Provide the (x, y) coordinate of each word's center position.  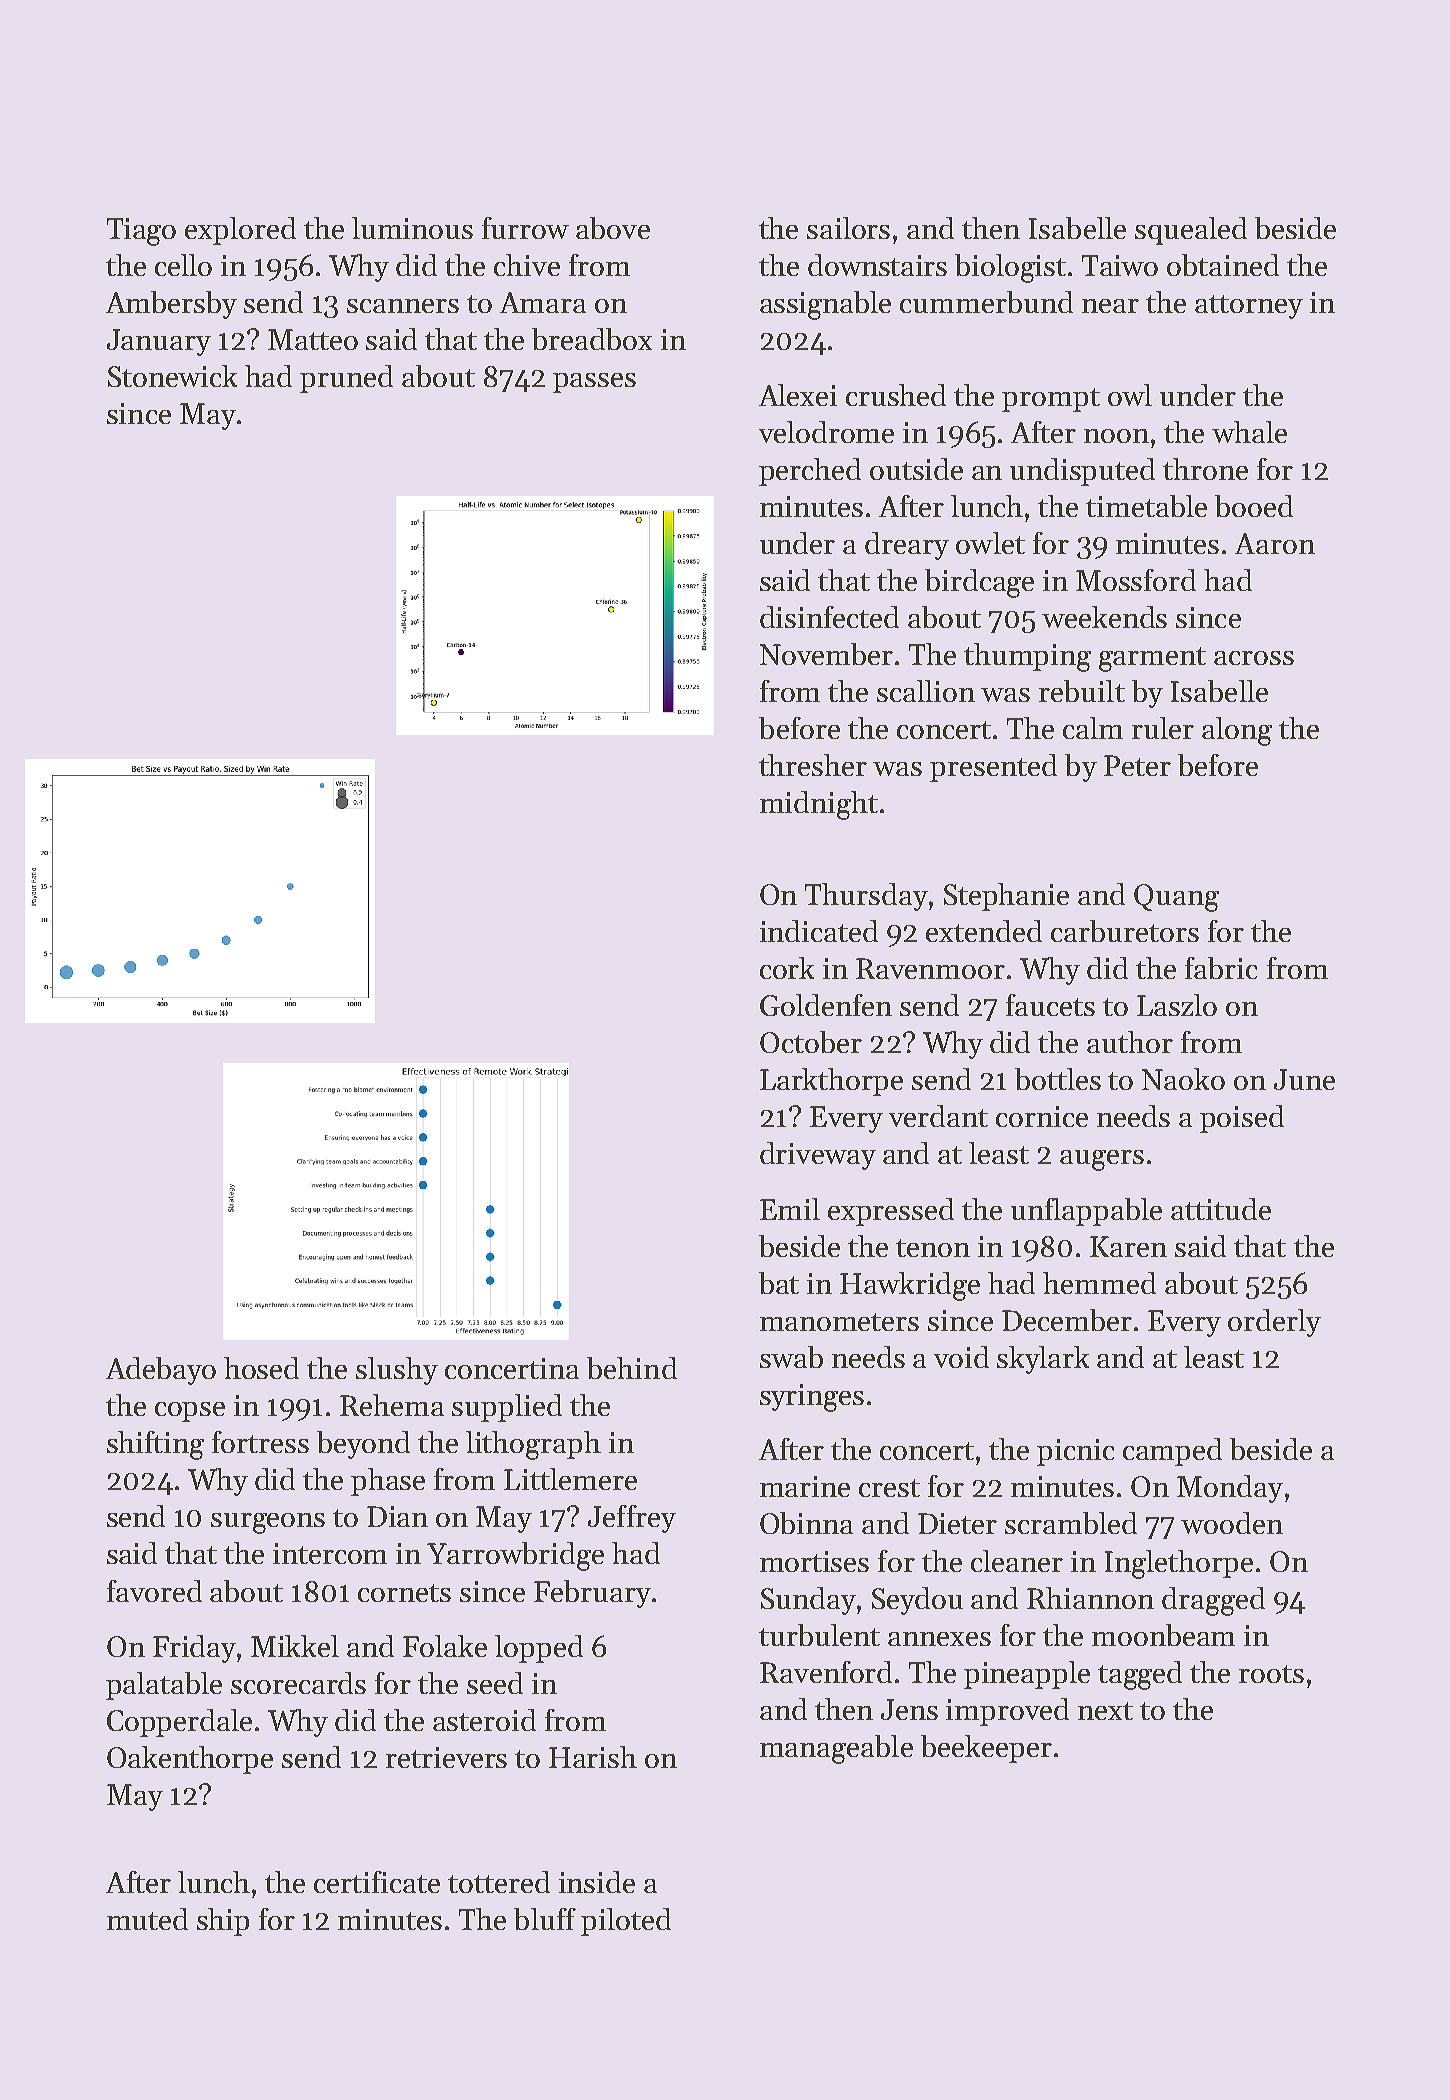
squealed (1191, 231)
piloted (626, 1922)
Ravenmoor (930, 968)
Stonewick (172, 376)
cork (787, 968)
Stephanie (1006, 897)
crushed (896, 395)
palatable (164, 1686)
